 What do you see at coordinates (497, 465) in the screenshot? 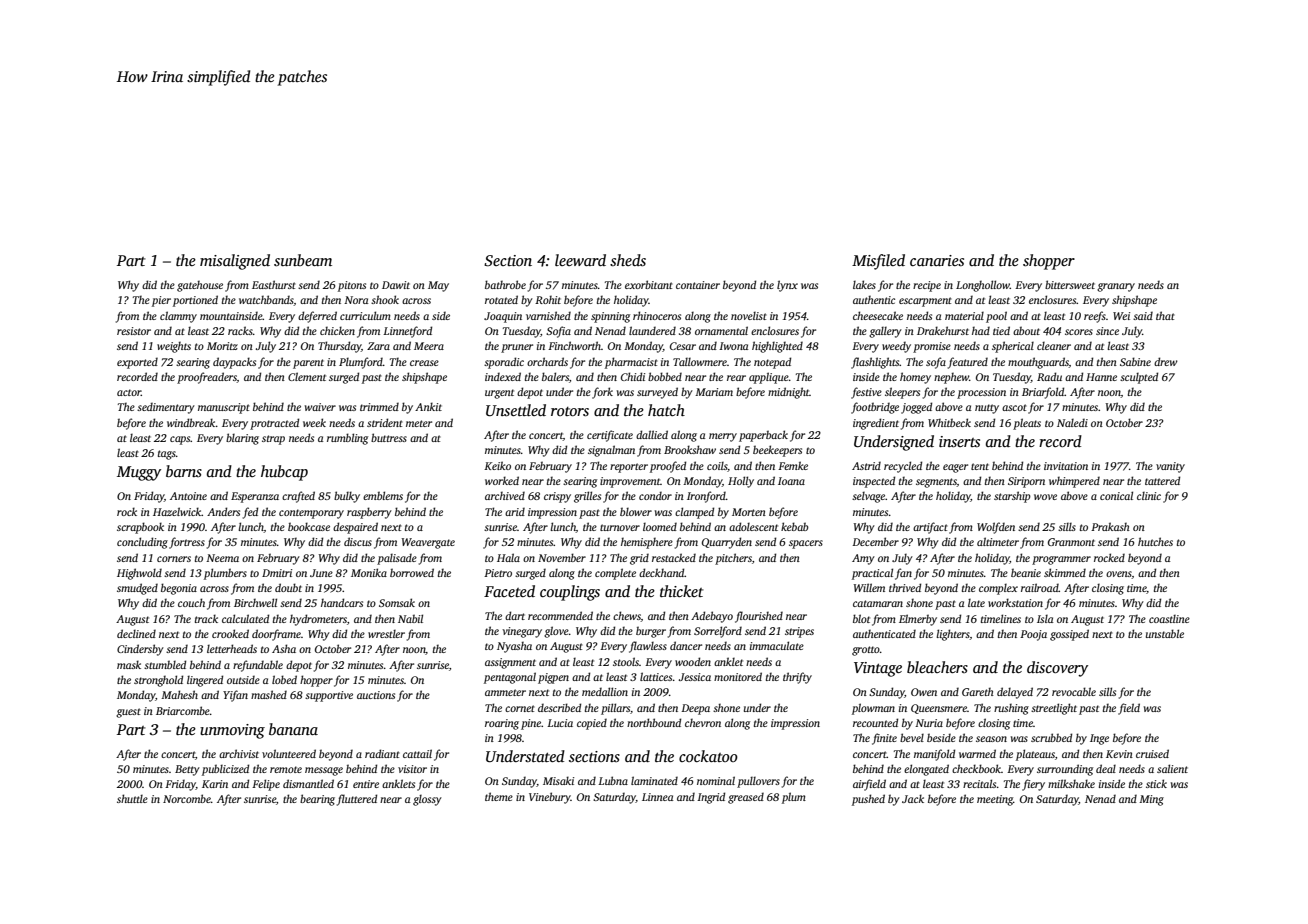
I see `Keiko` at bounding box center [497, 465].
